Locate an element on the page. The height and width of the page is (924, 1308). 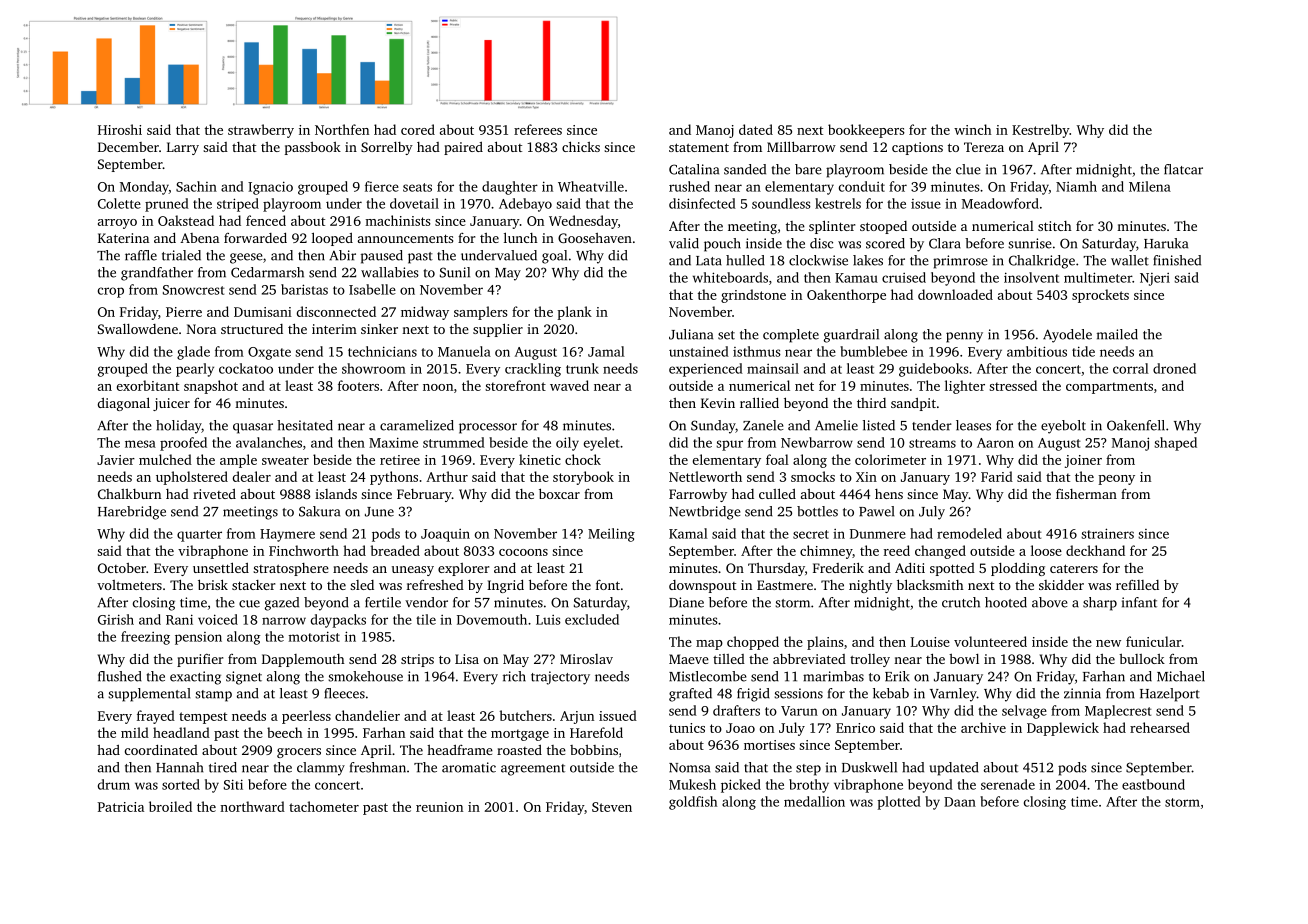
Sachin is located at coordinates (196, 186).
